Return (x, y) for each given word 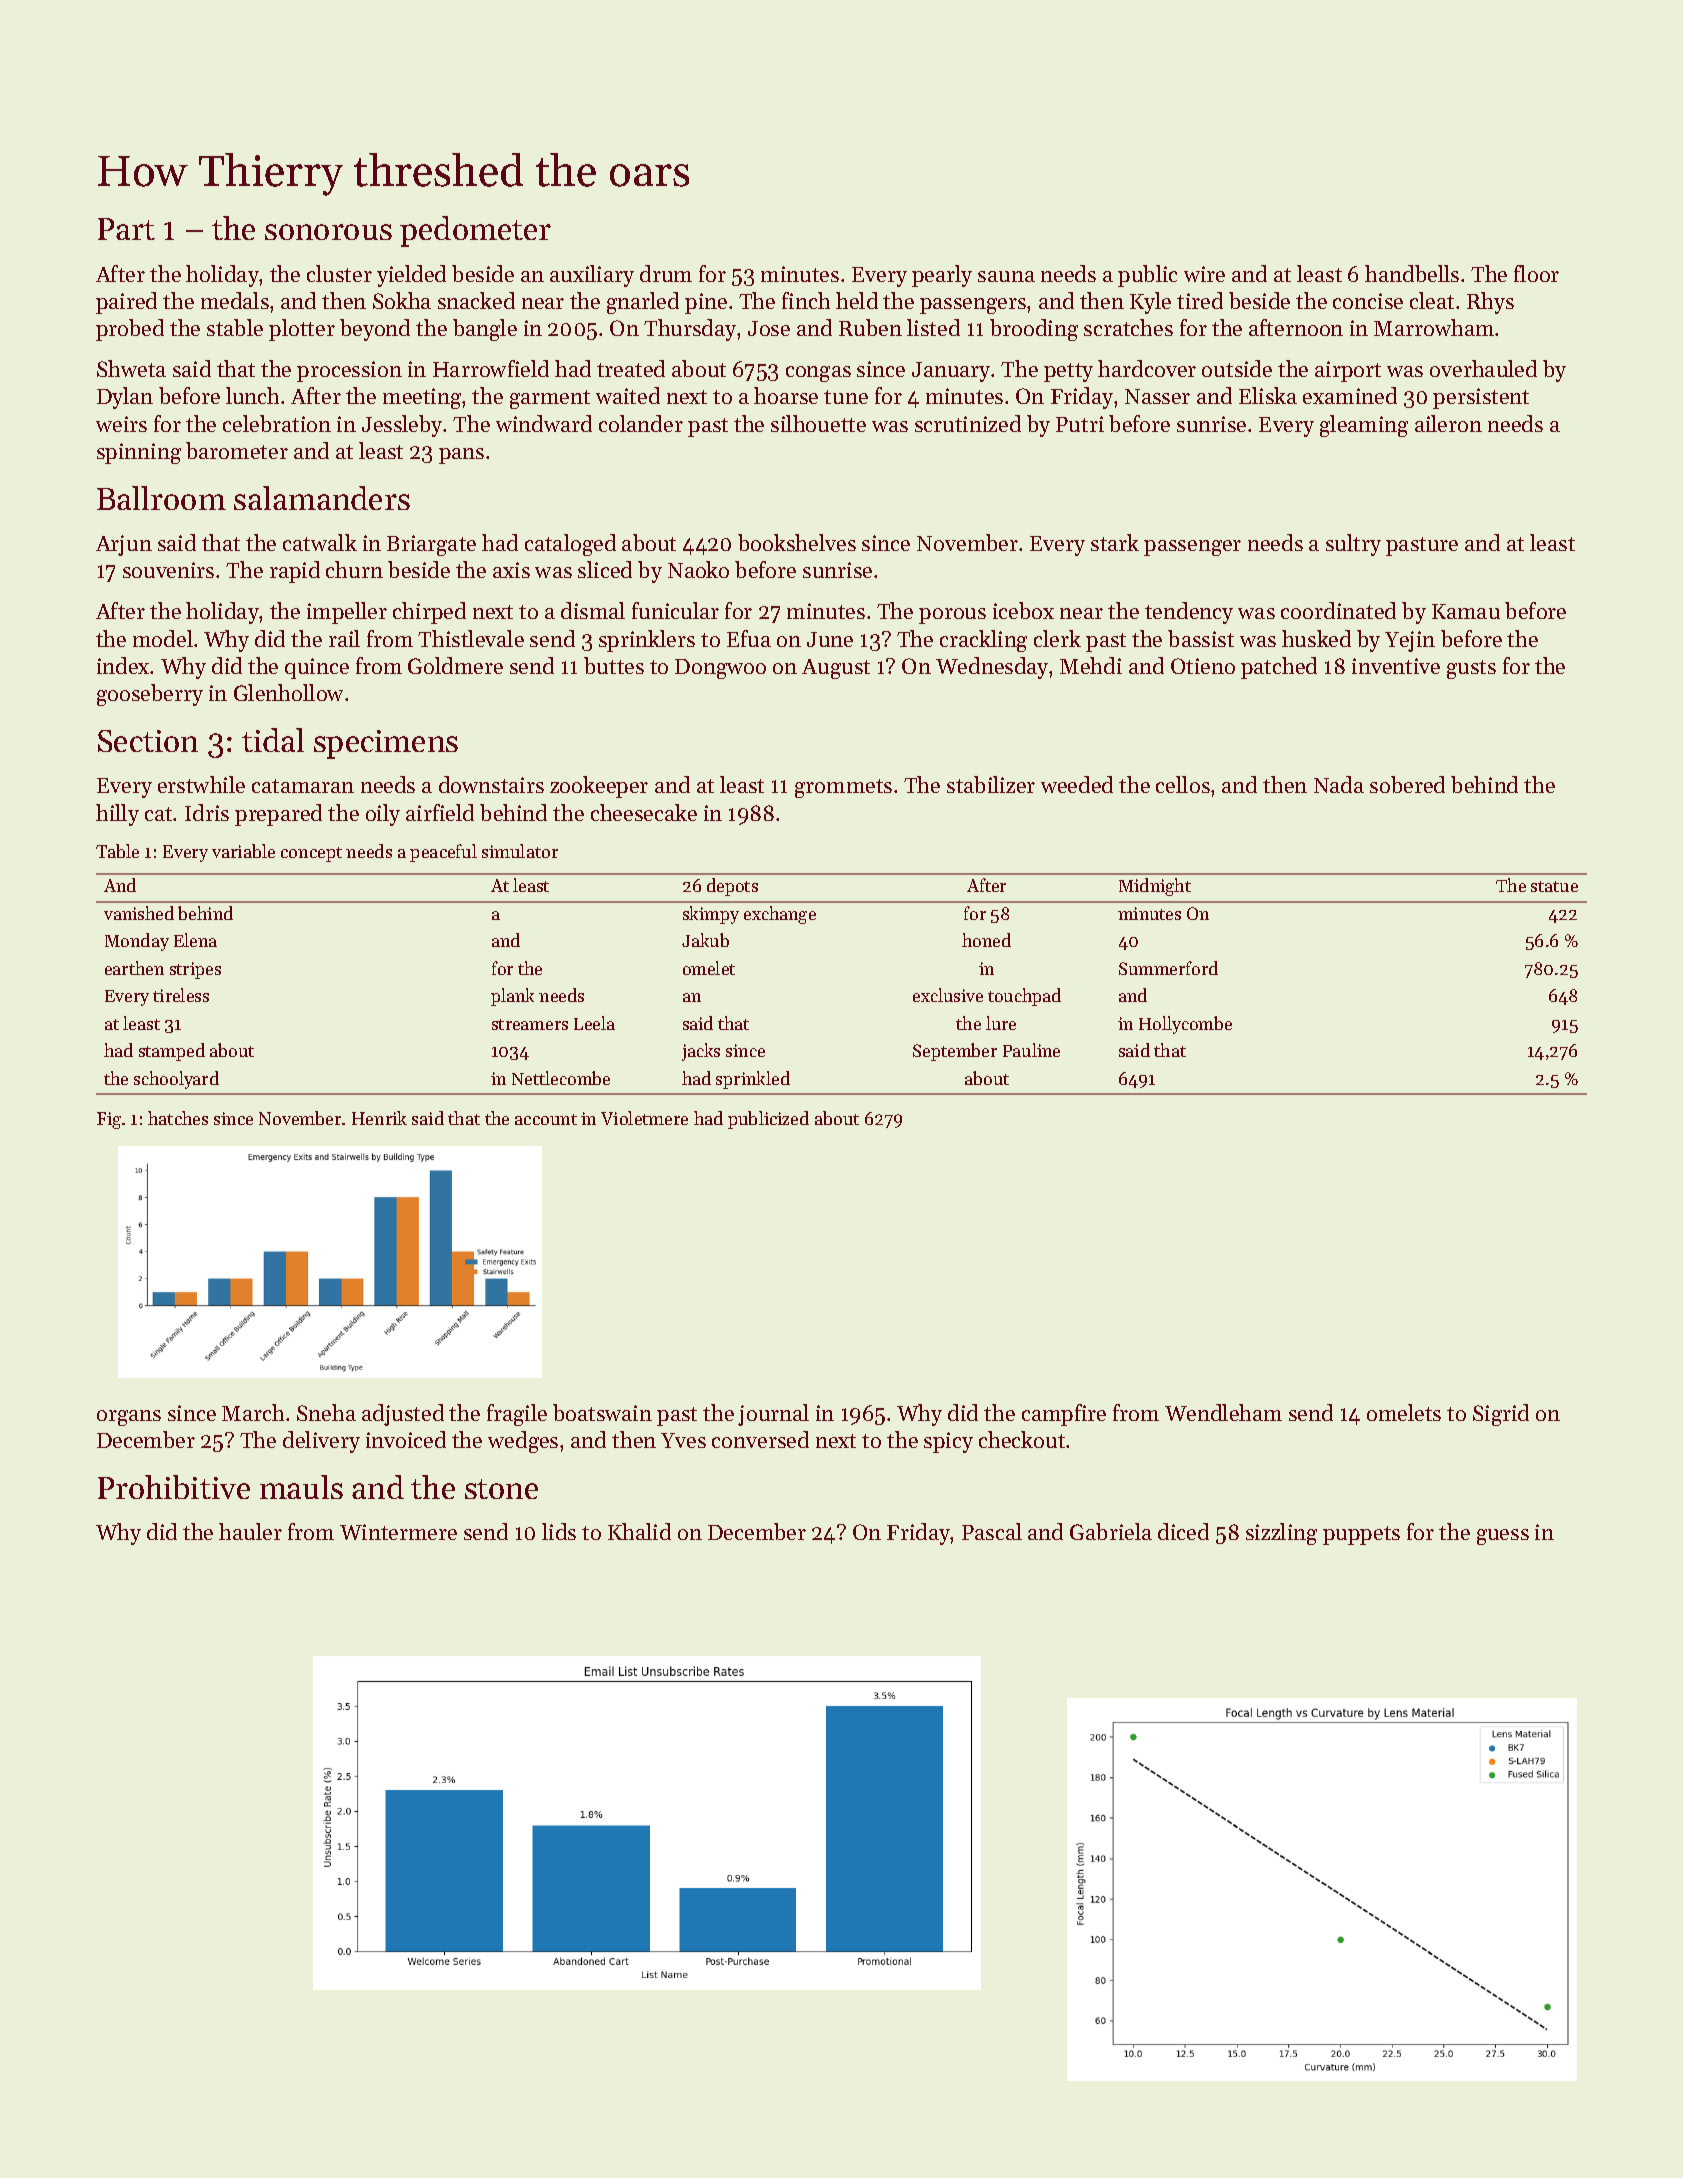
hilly (117, 815)
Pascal (992, 1531)
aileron (1448, 423)
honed (986, 940)
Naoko (698, 569)
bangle (485, 330)
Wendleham (1223, 1412)
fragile (517, 1415)
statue (1554, 886)
